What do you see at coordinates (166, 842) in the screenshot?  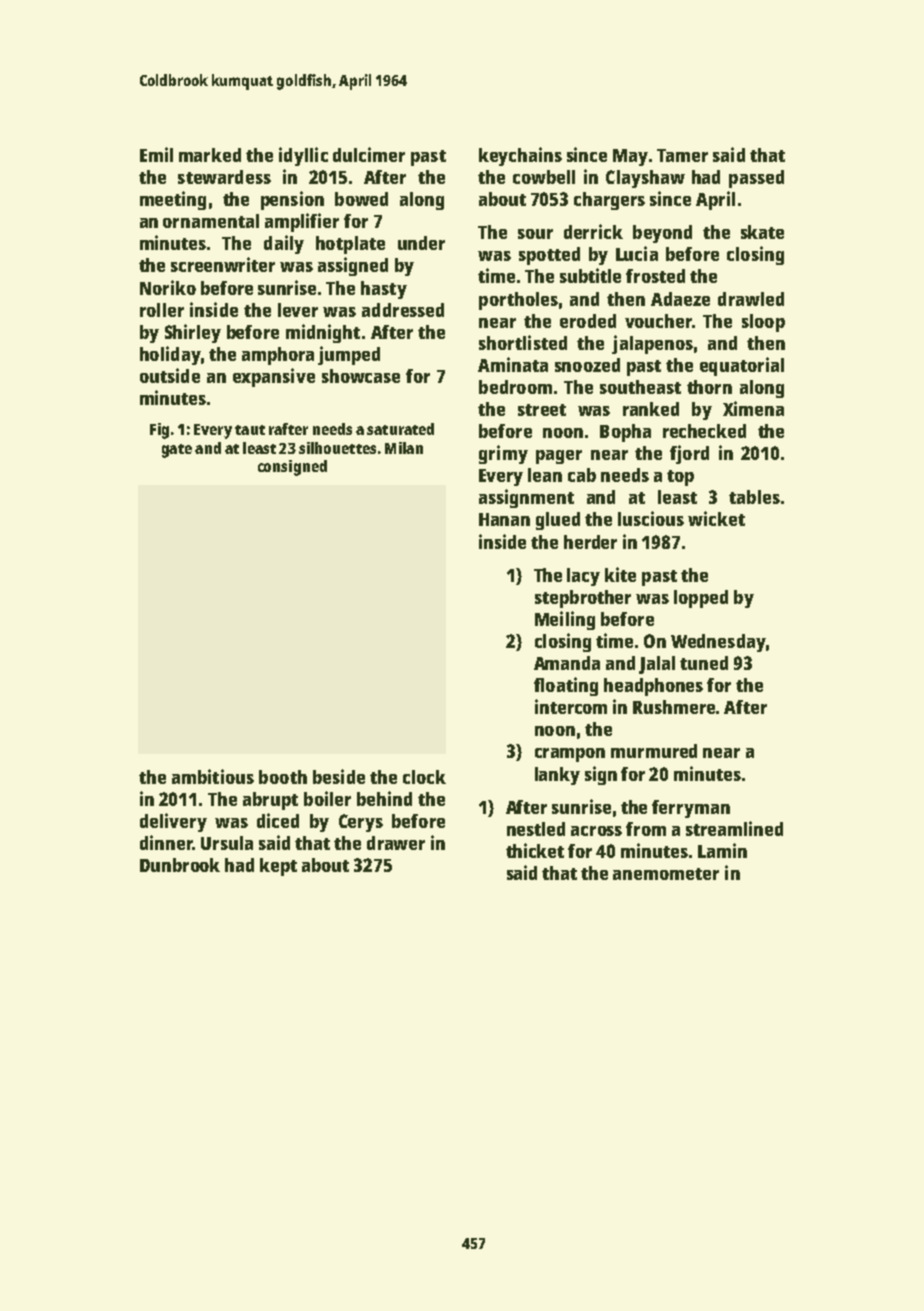 I see `dinner` at bounding box center [166, 842].
